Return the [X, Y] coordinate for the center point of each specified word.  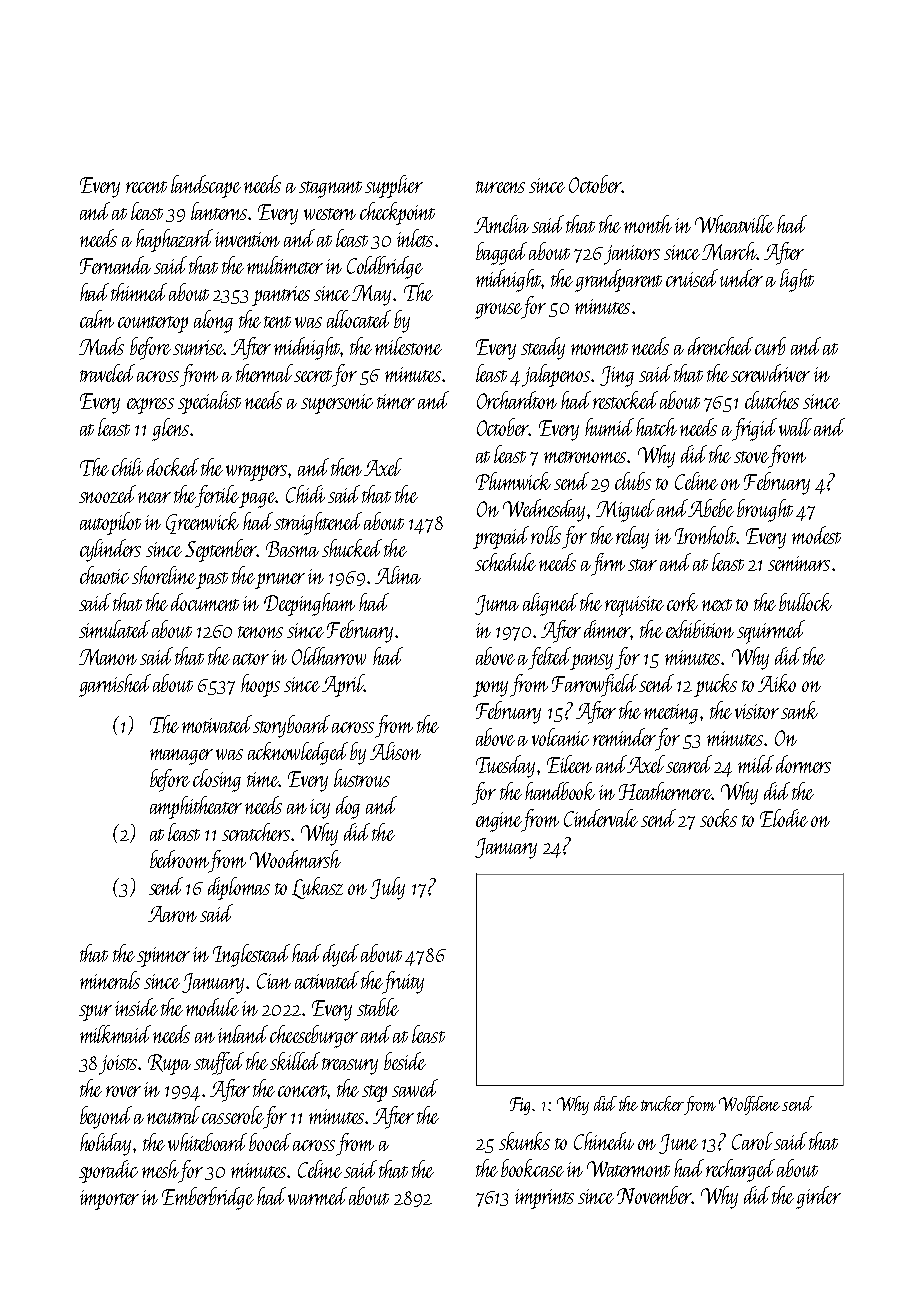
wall [795, 427]
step [374, 1093]
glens [170, 429]
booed [270, 1142]
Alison [395, 751]
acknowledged [298, 753]
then [346, 467]
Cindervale [601, 818]
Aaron [172, 914]
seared [689, 764]
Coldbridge [385, 267]
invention [248, 239]
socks [718, 818]
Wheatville [734, 224]
